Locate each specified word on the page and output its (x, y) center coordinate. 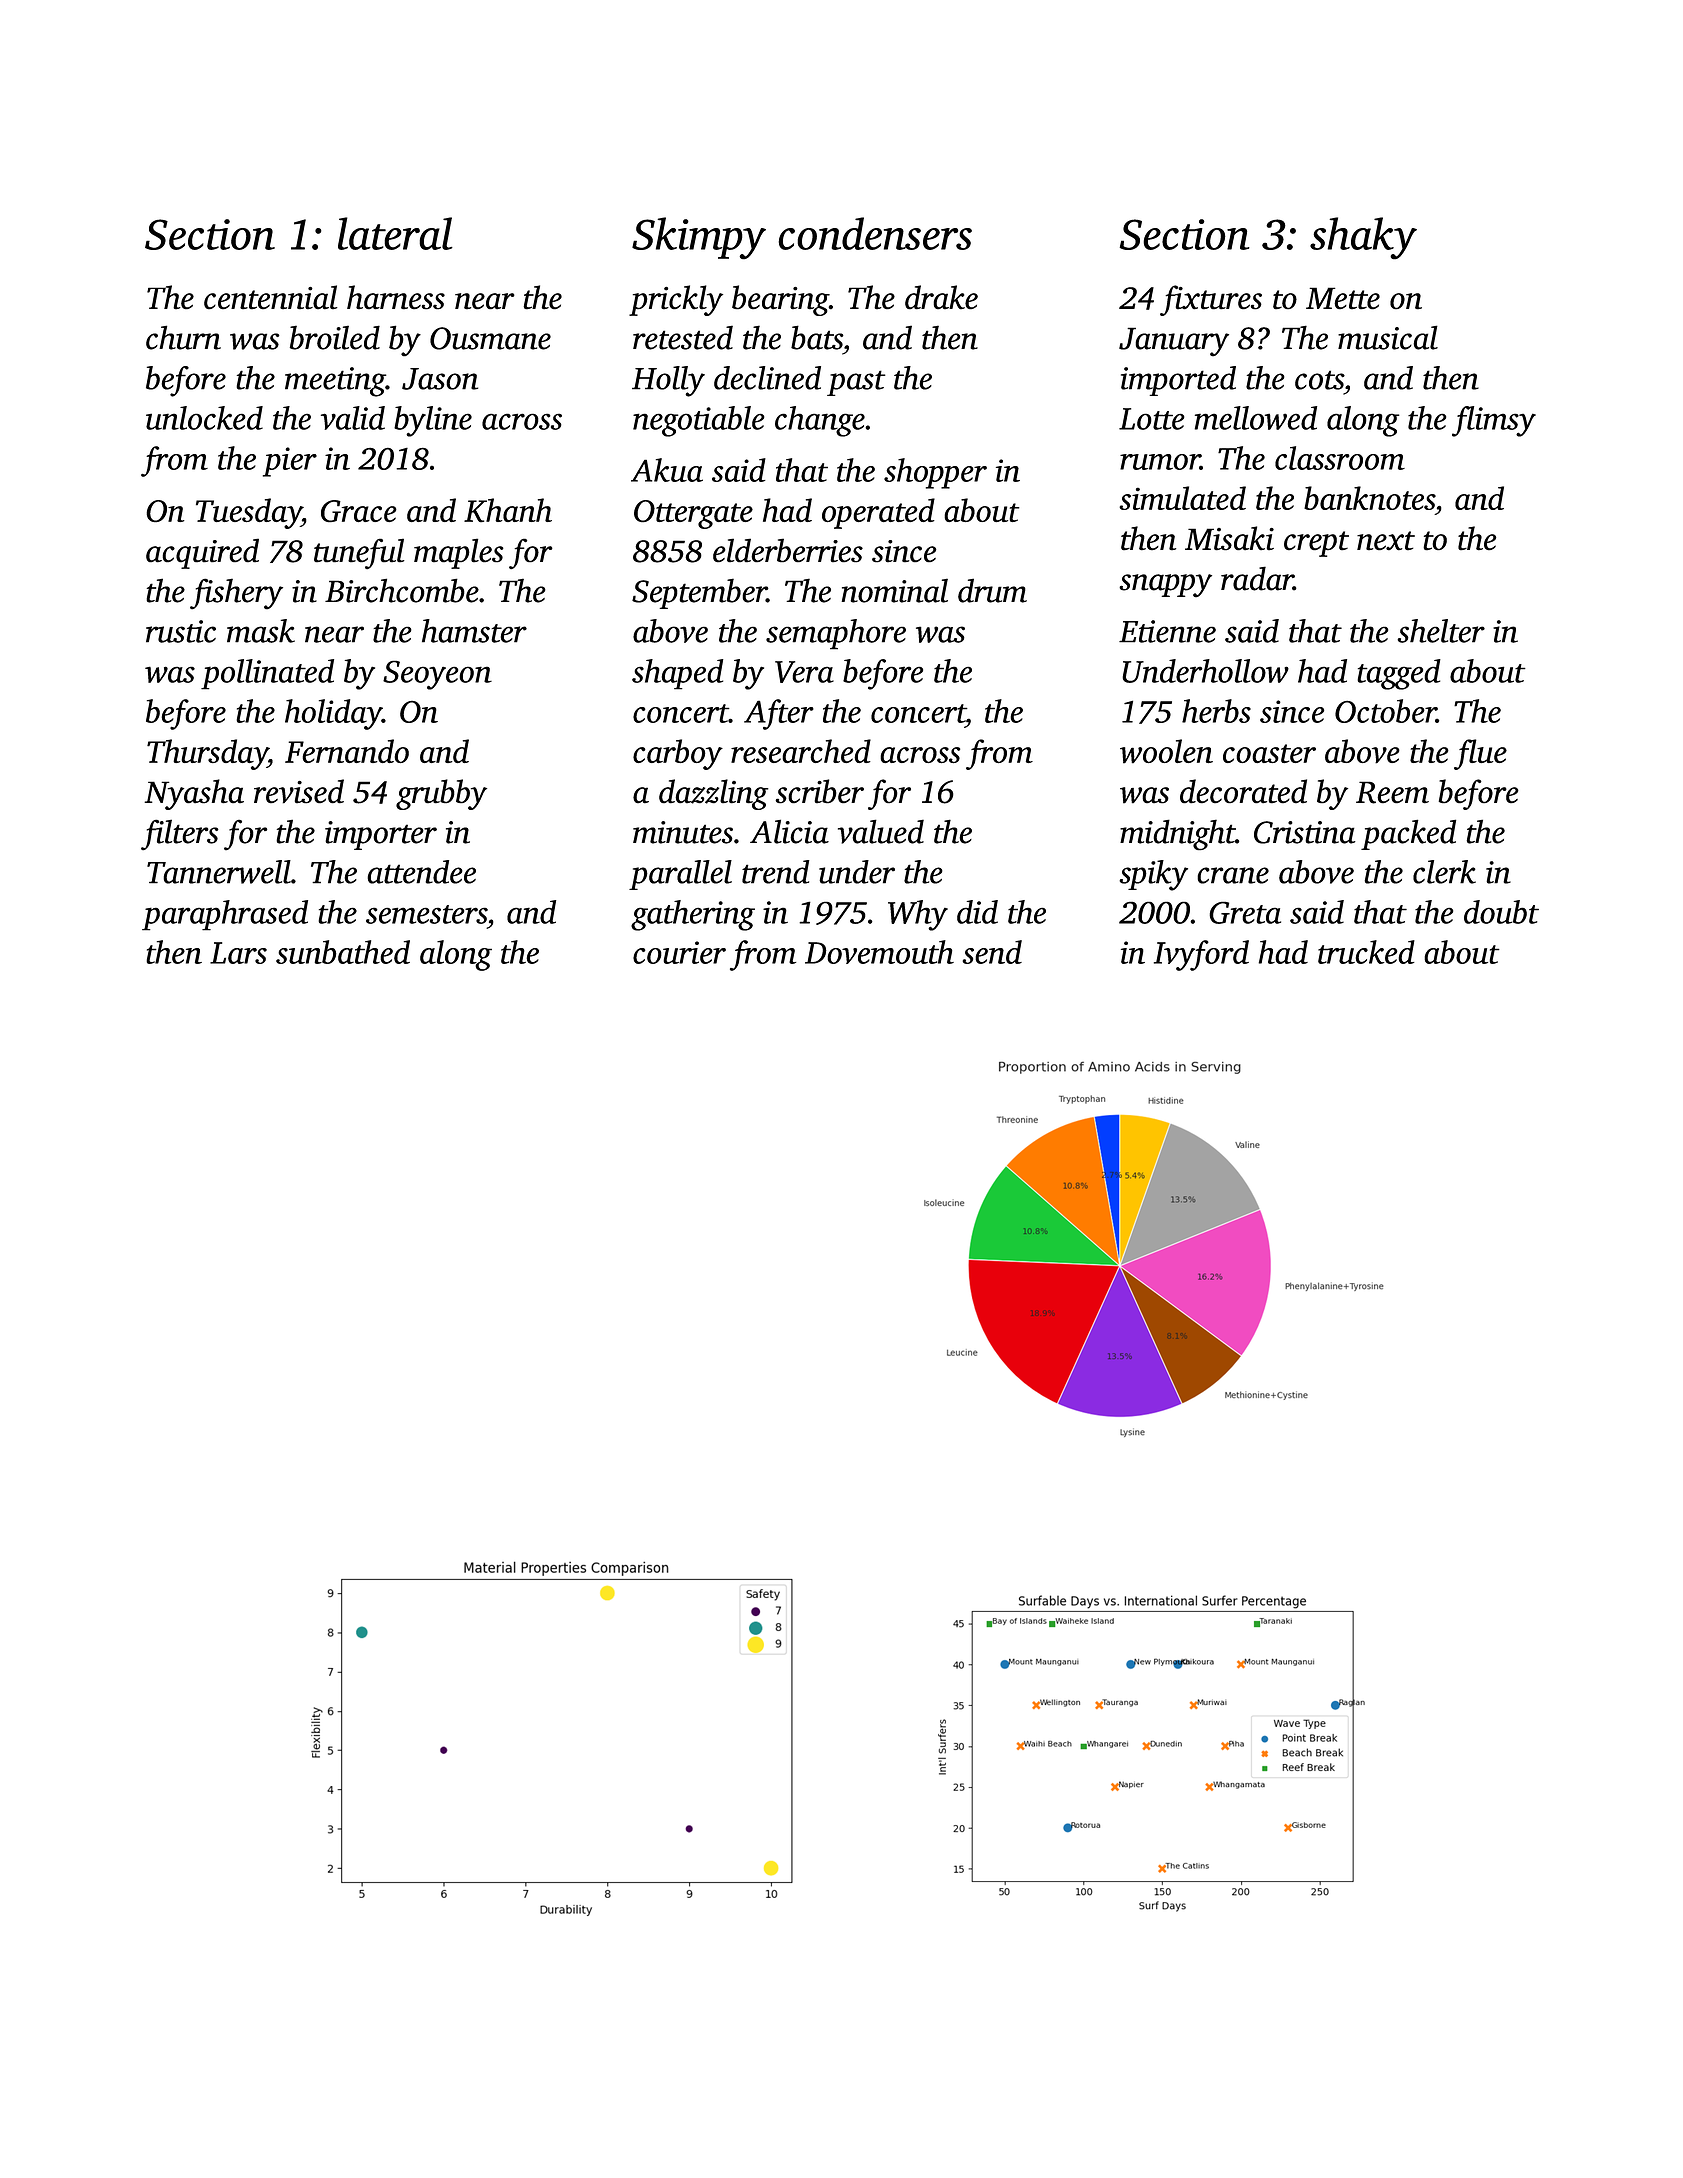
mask (261, 631)
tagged (1399, 674)
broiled (335, 337)
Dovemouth (879, 952)
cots (1319, 380)
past (856, 383)
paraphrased (225, 915)
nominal (895, 590)
